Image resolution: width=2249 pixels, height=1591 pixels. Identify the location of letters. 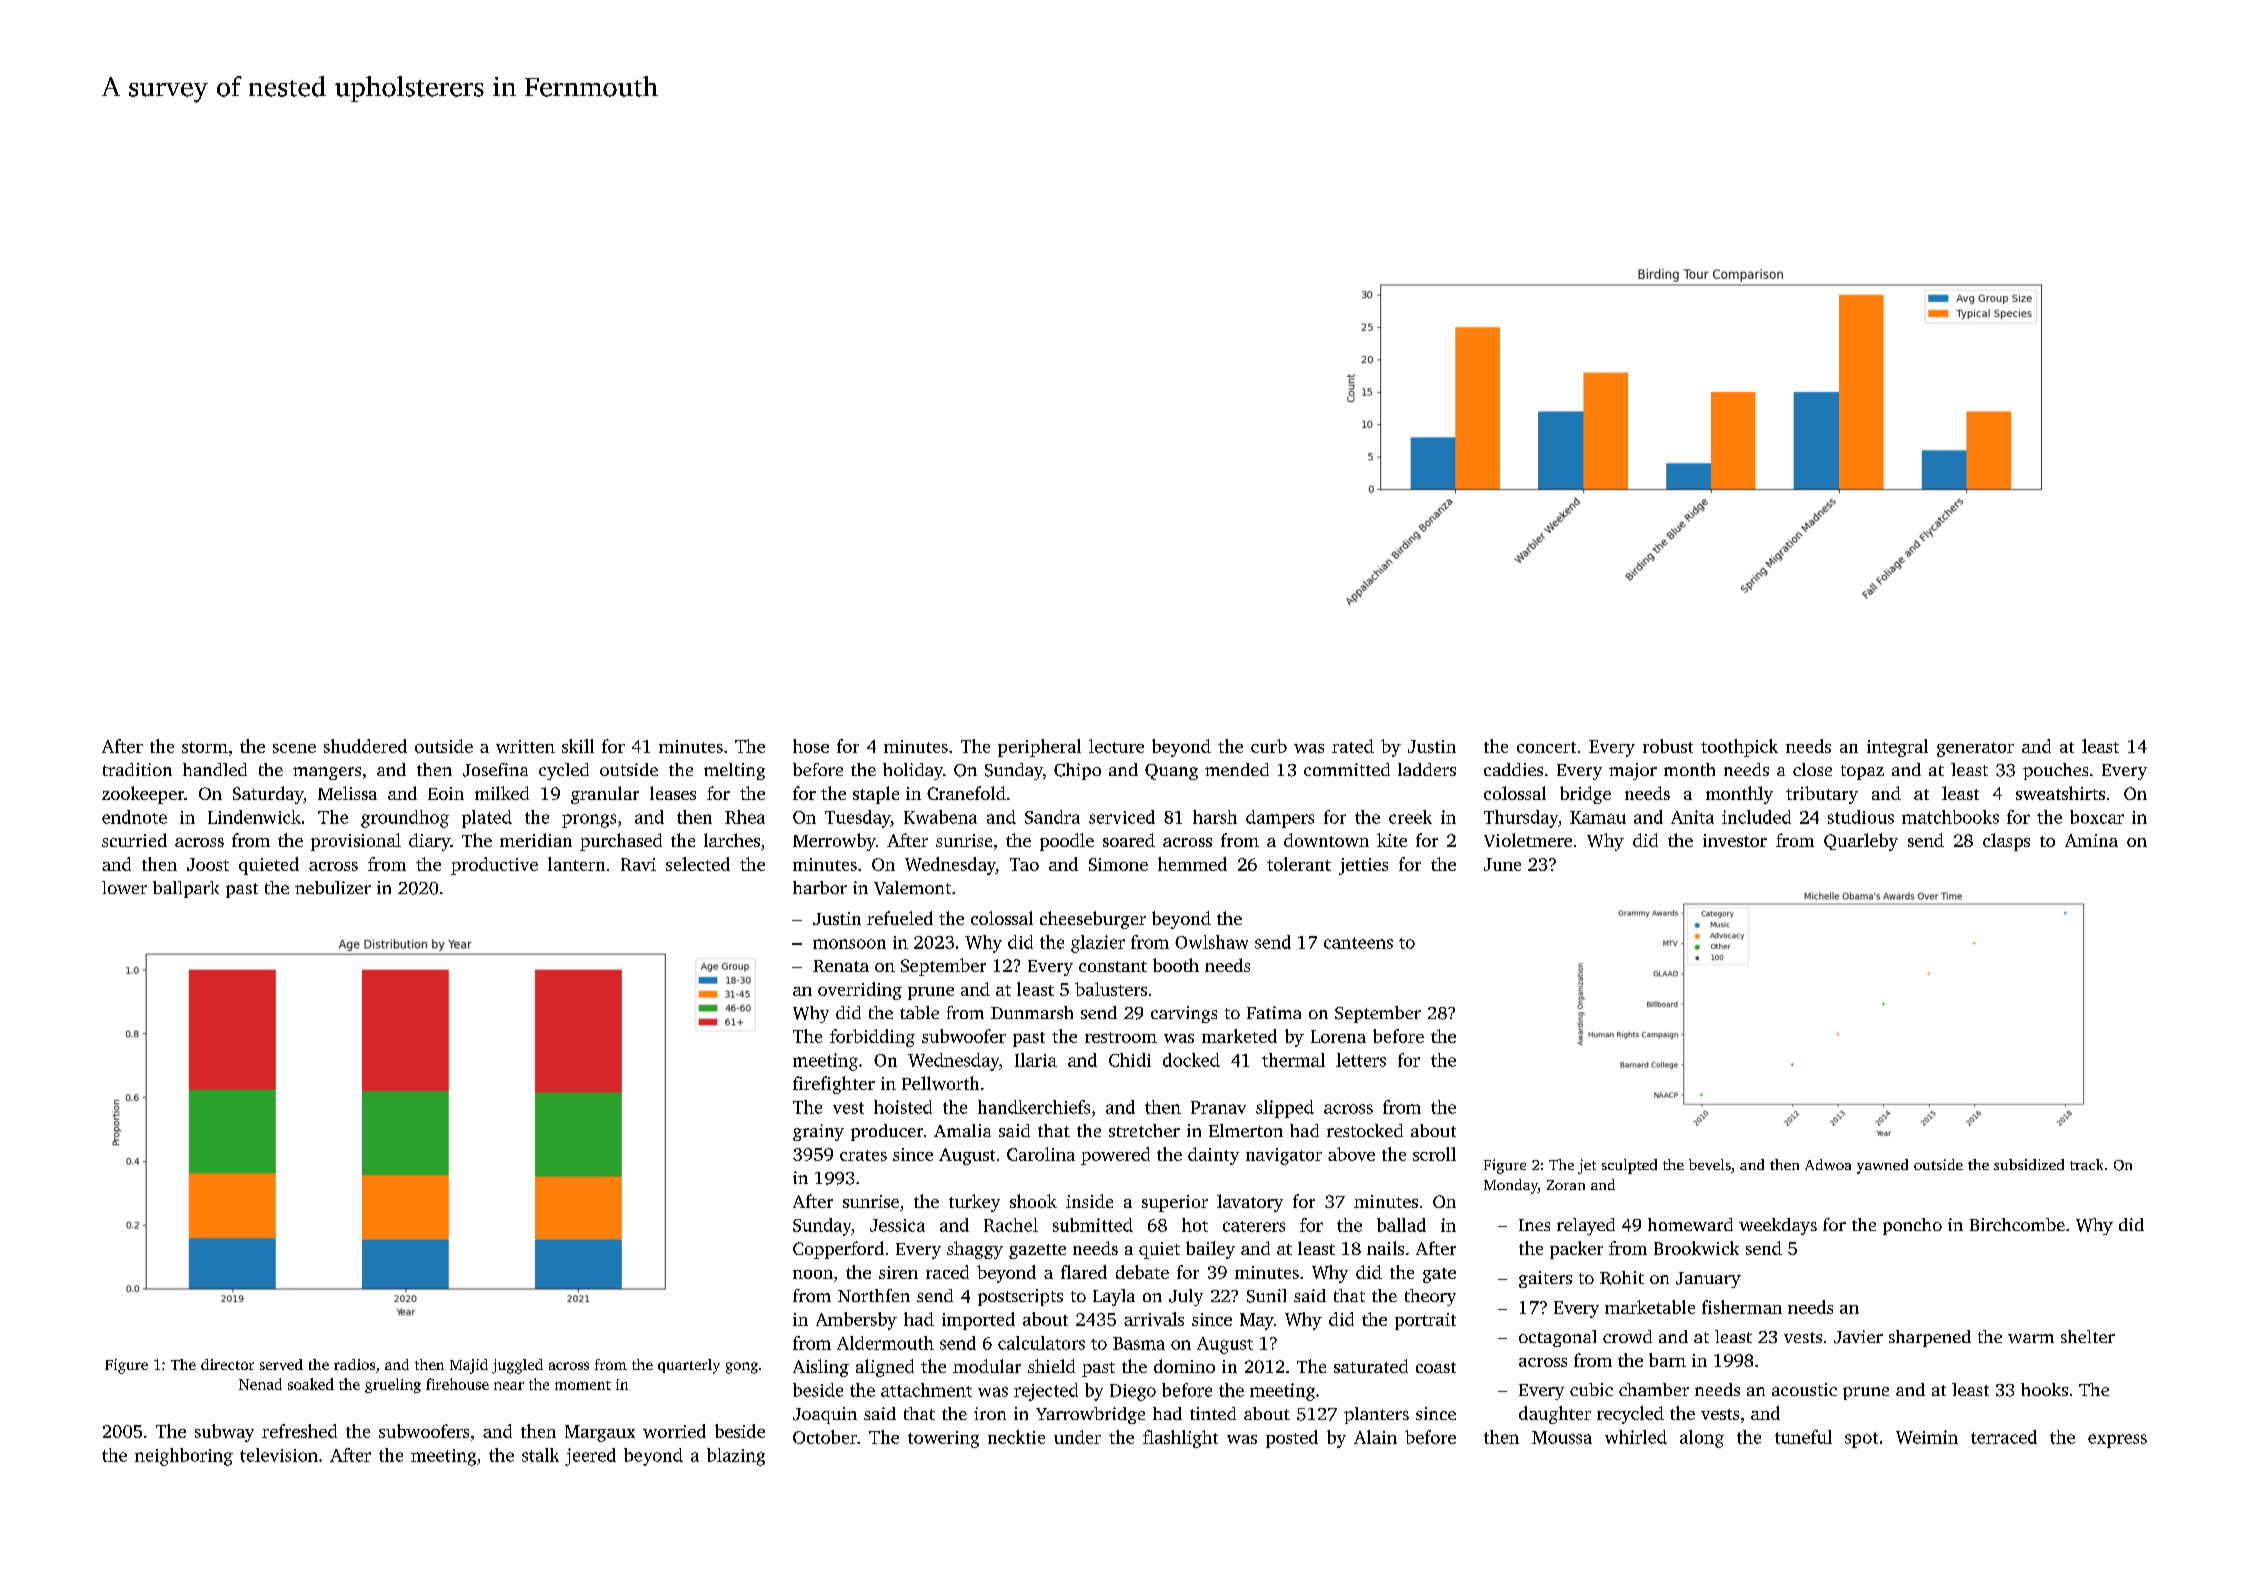
(1361, 1060).
